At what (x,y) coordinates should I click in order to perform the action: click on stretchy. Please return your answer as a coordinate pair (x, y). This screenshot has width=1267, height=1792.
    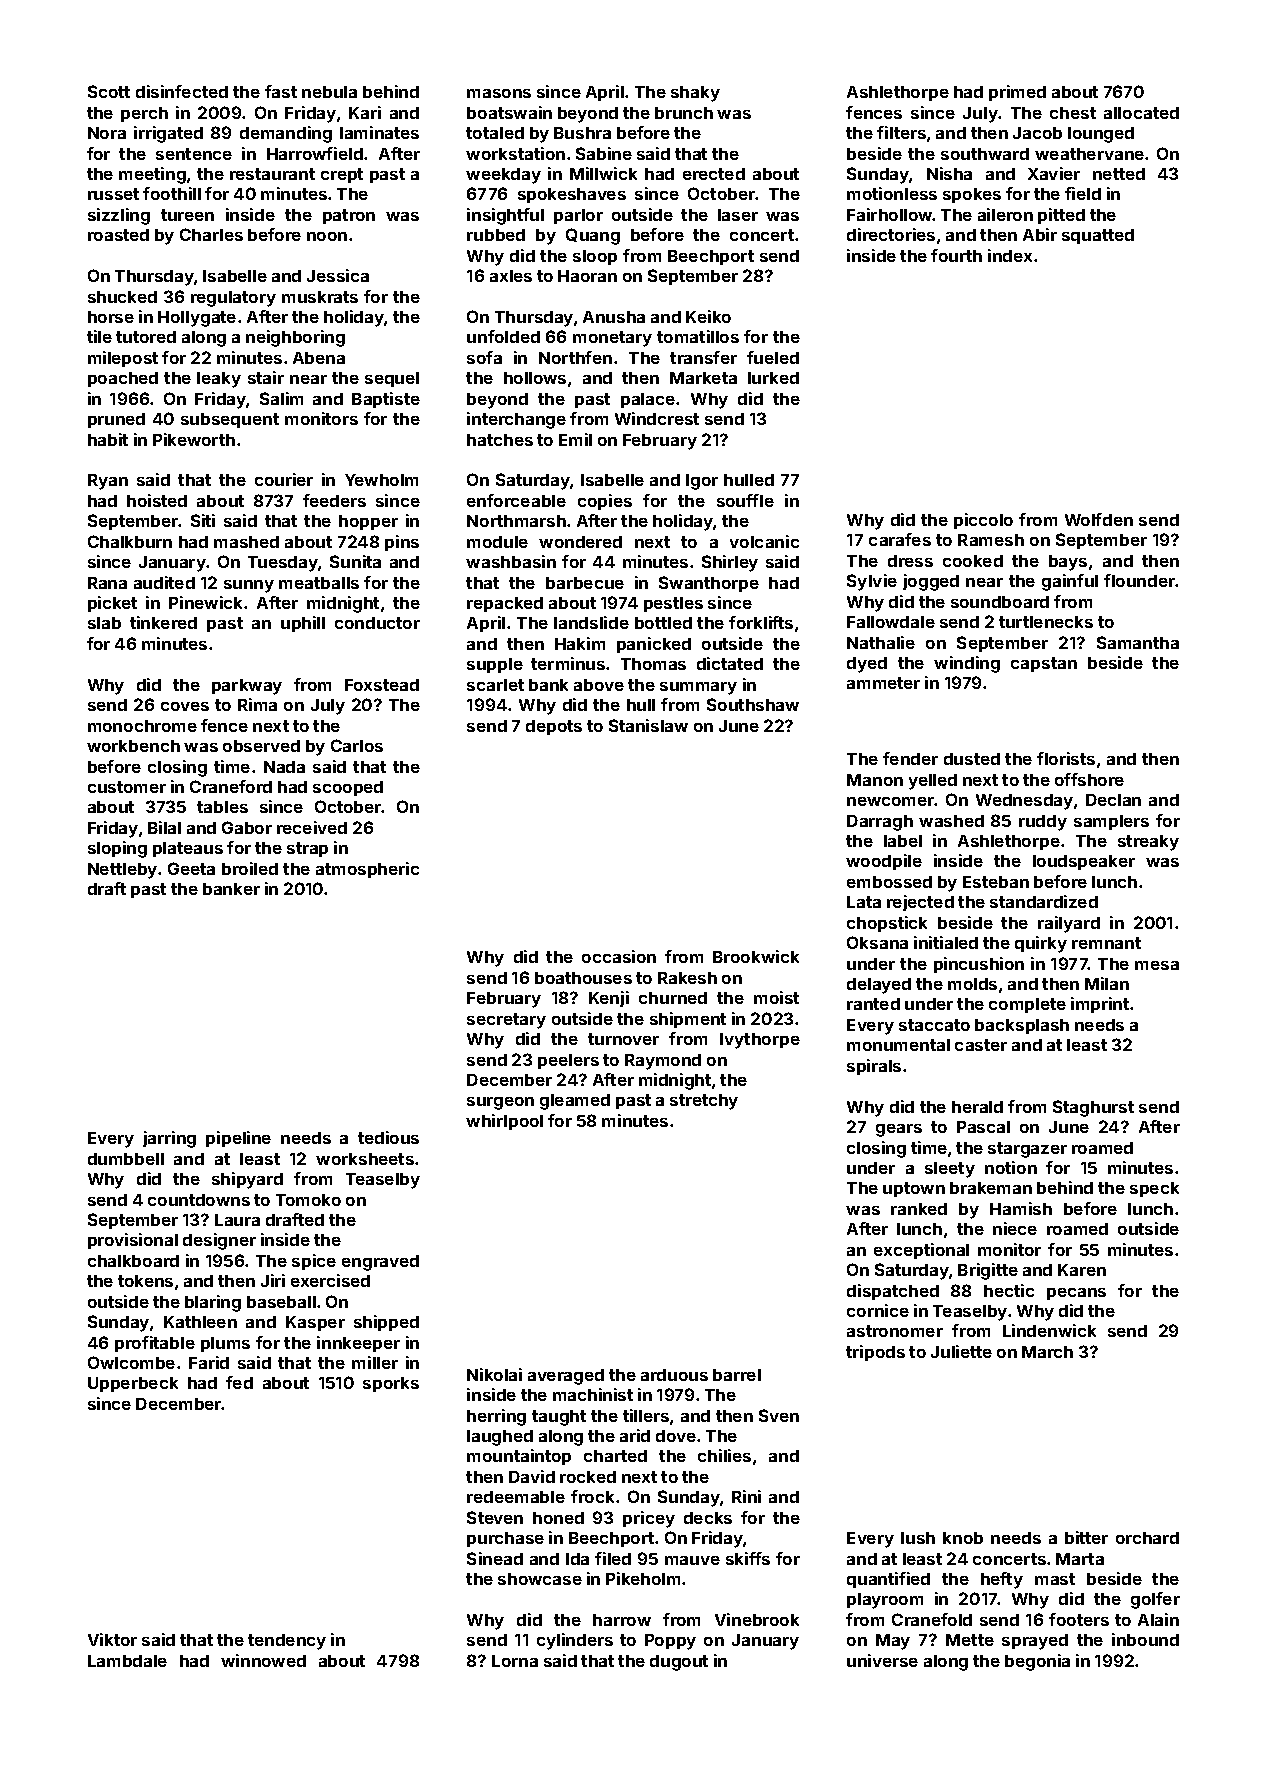
    Looking at the image, I should click on (704, 1102).
